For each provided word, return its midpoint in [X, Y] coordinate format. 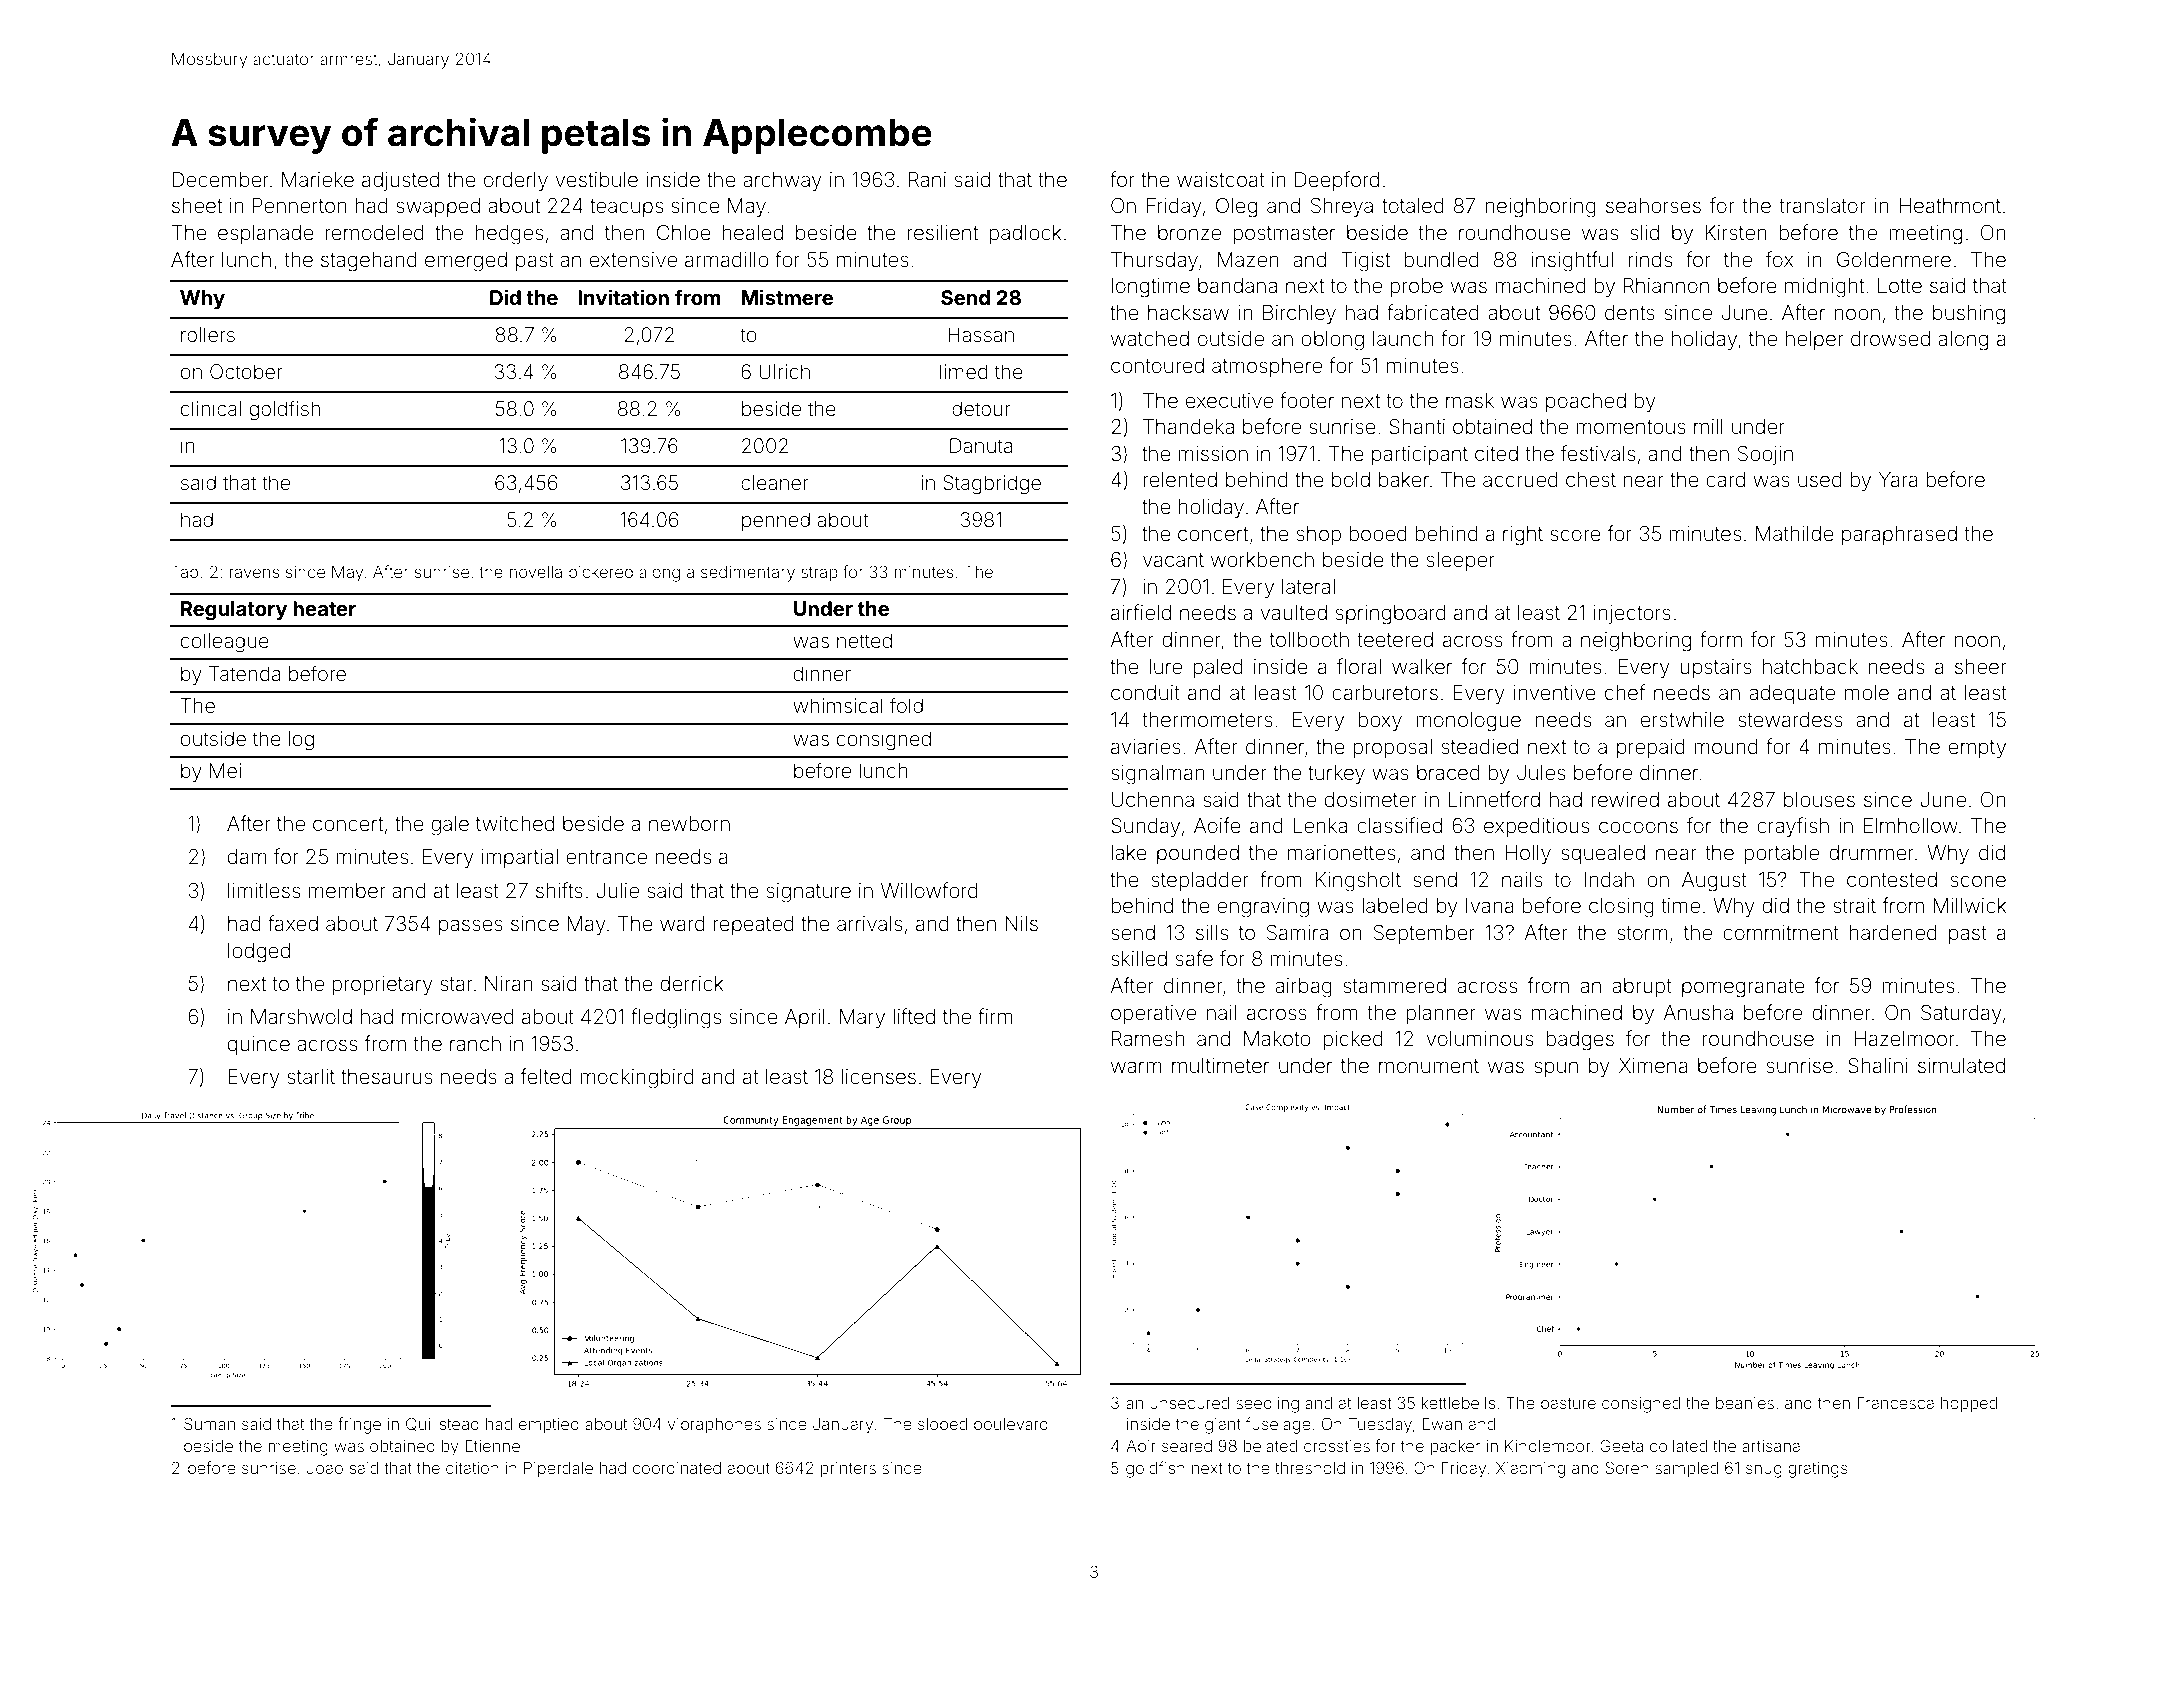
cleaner [775, 482]
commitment [1781, 932]
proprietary [383, 986]
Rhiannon [1666, 285]
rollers [208, 334]
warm [1136, 1067]
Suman [209, 1423]
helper [1815, 340]
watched [1150, 338]
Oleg [1236, 208]
